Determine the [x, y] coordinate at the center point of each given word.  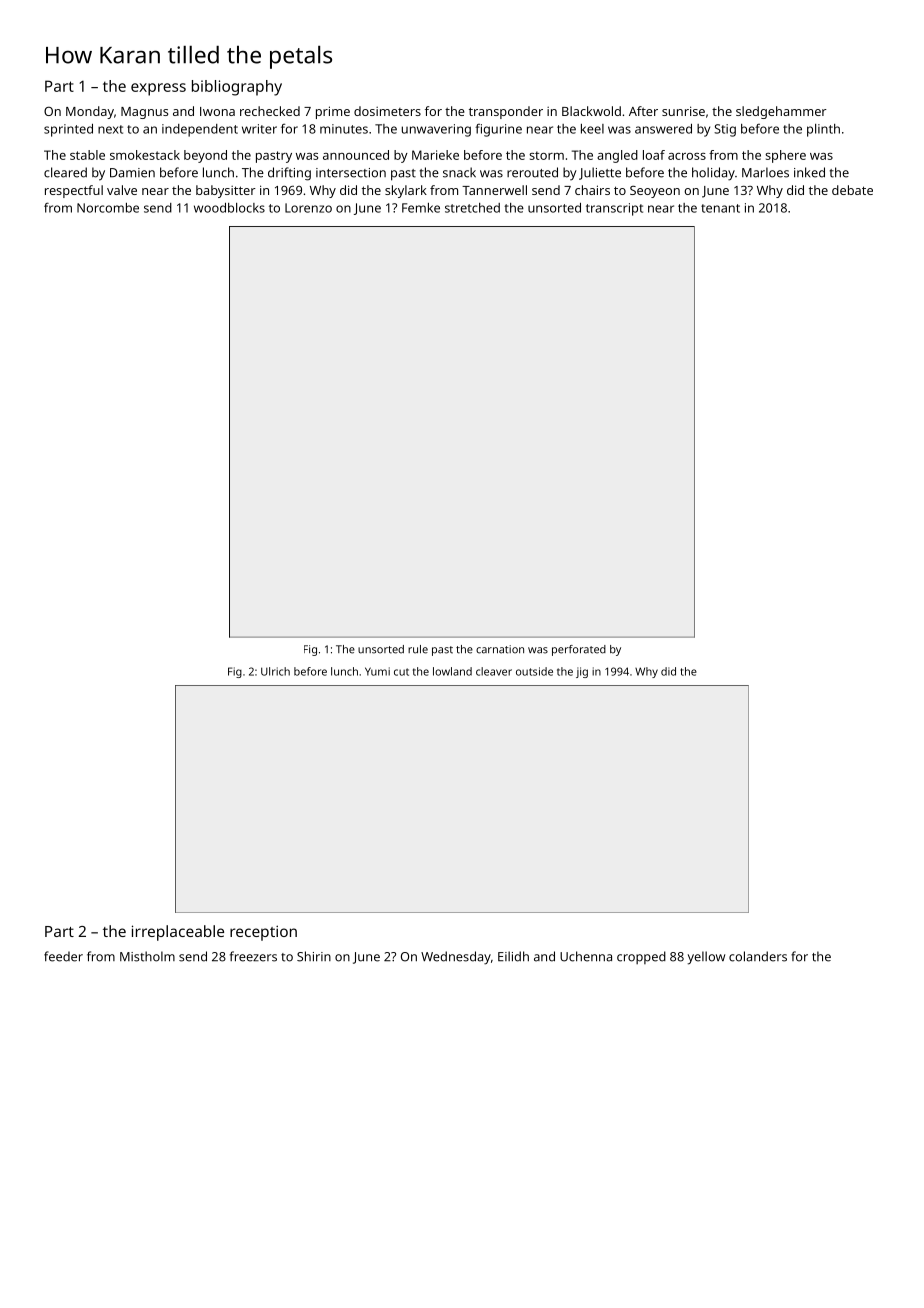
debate [852, 190]
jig [582, 672]
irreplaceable [178, 933]
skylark [406, 191]
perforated [579, 650]
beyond [205, 156]
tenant [720, 208]
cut [401, 672]
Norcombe [108, 208]
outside [534, 671]
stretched [472, 208]
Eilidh [513, 956]
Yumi [377, 671]
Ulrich [275, 671]
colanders [758, 956]
